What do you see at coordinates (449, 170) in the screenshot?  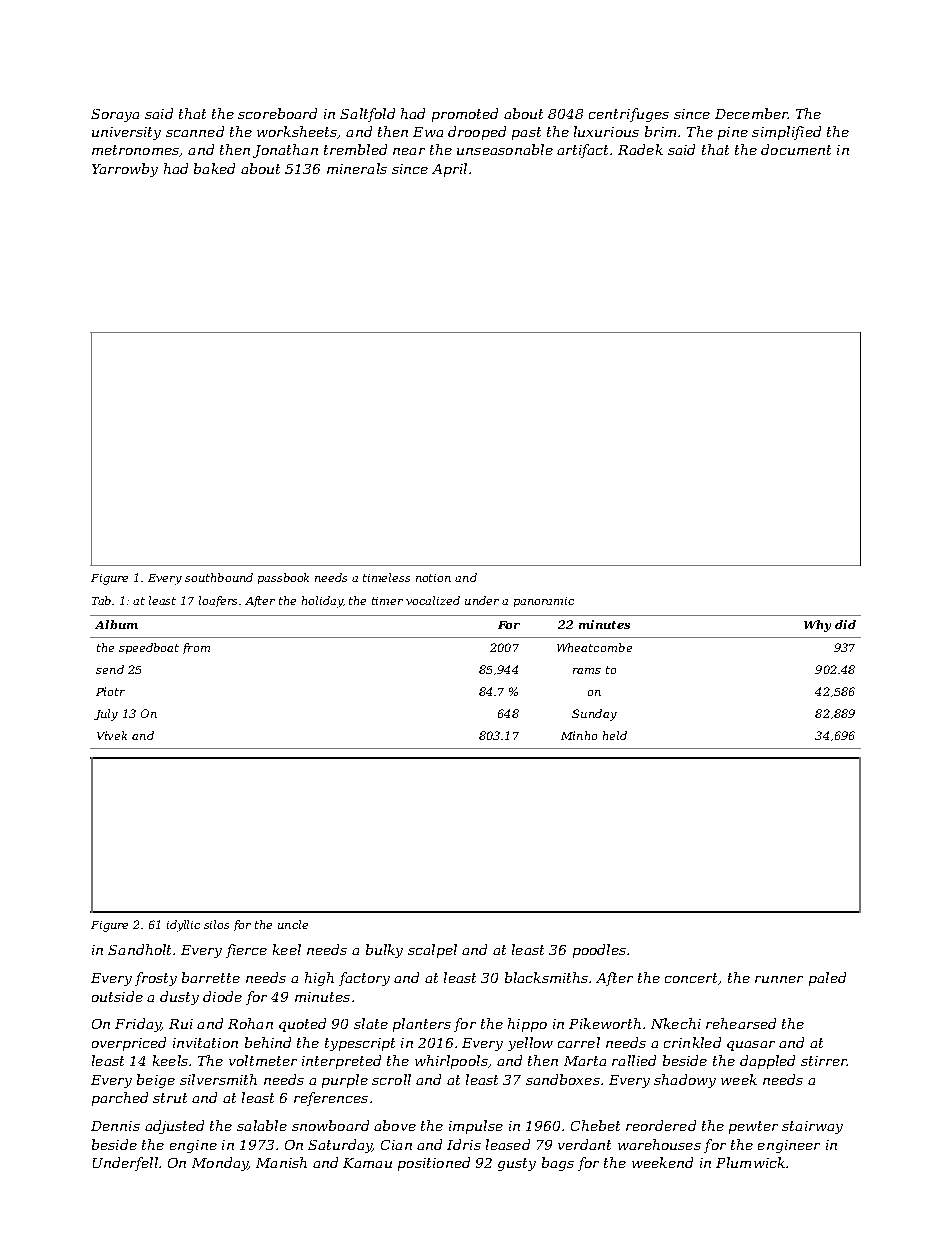 I see `April` at bounding box center [449, 170].
